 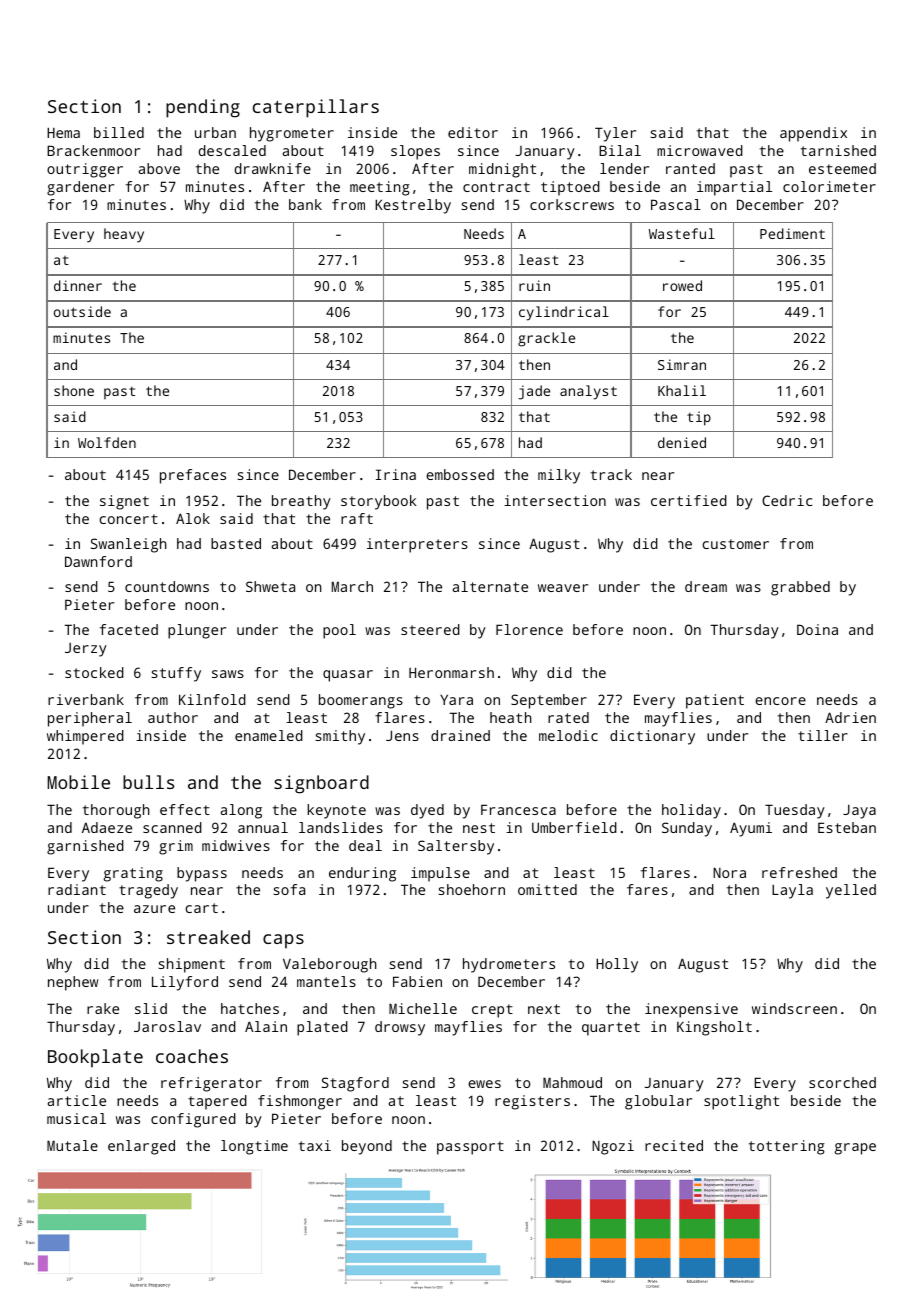 What do you see at coordinates (682, 442) in the page?
I see `denied` at bounding box center [682, 442].
